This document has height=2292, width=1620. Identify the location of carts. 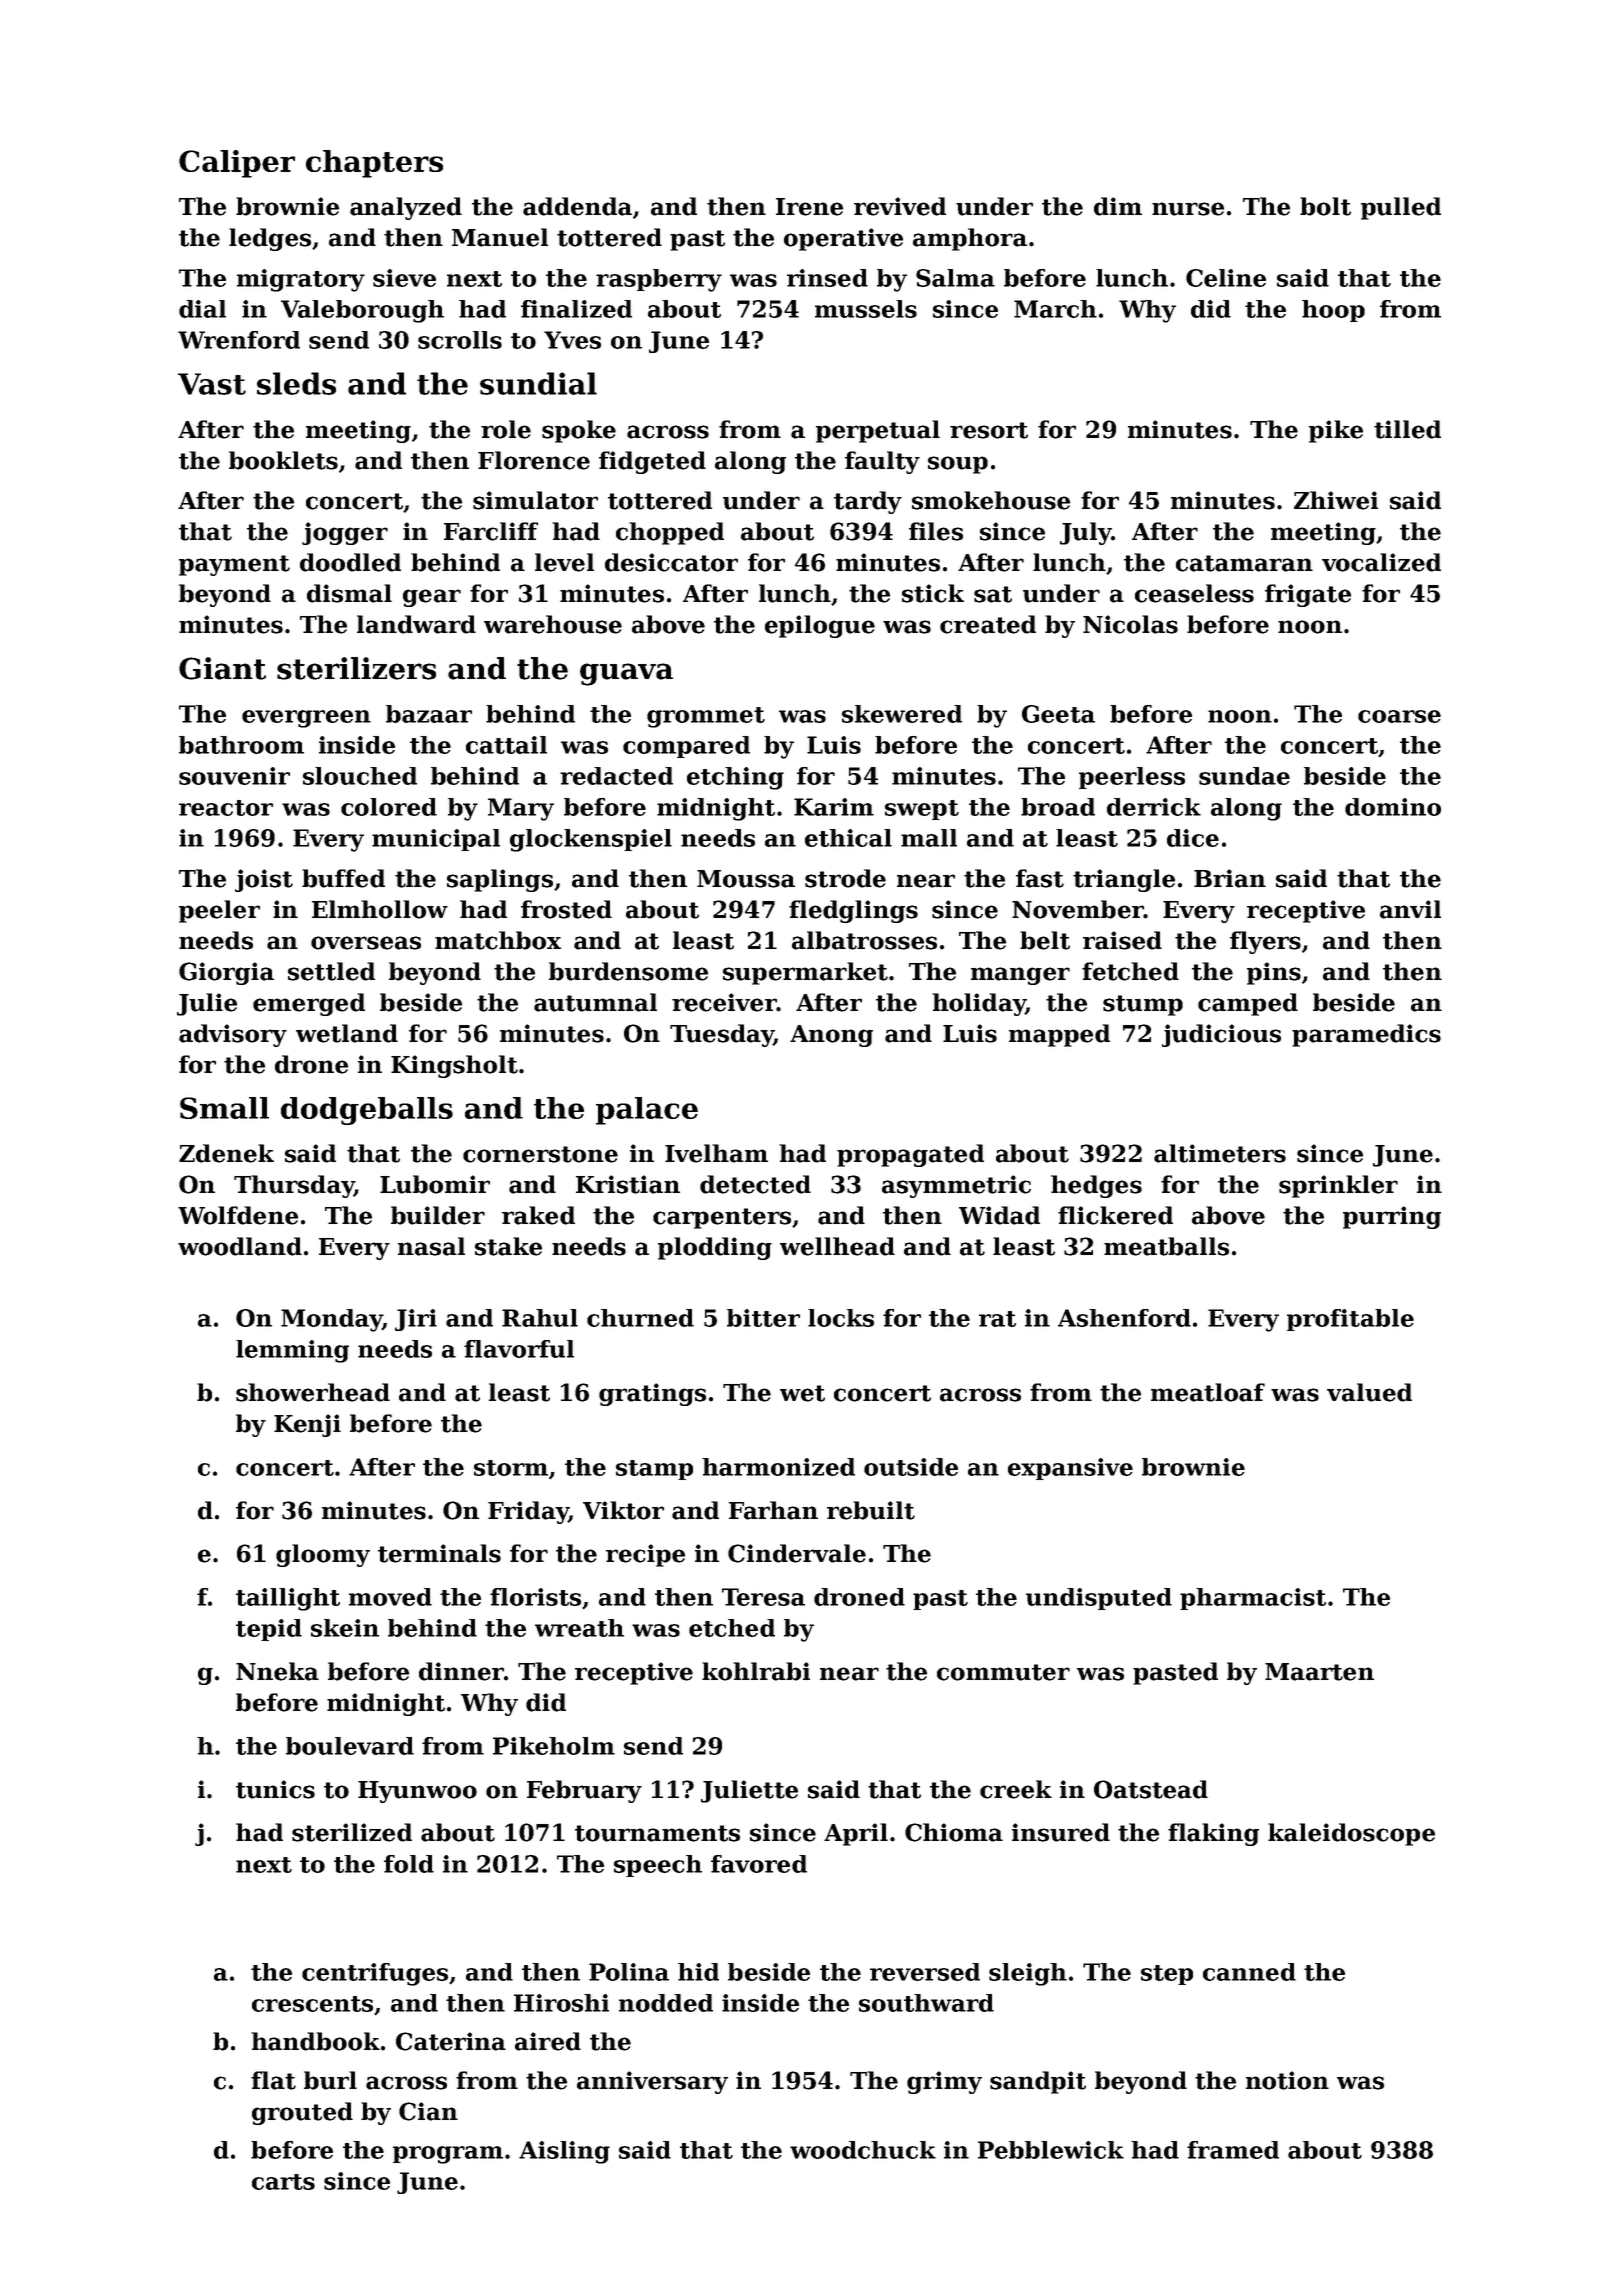
(283, 2182).
